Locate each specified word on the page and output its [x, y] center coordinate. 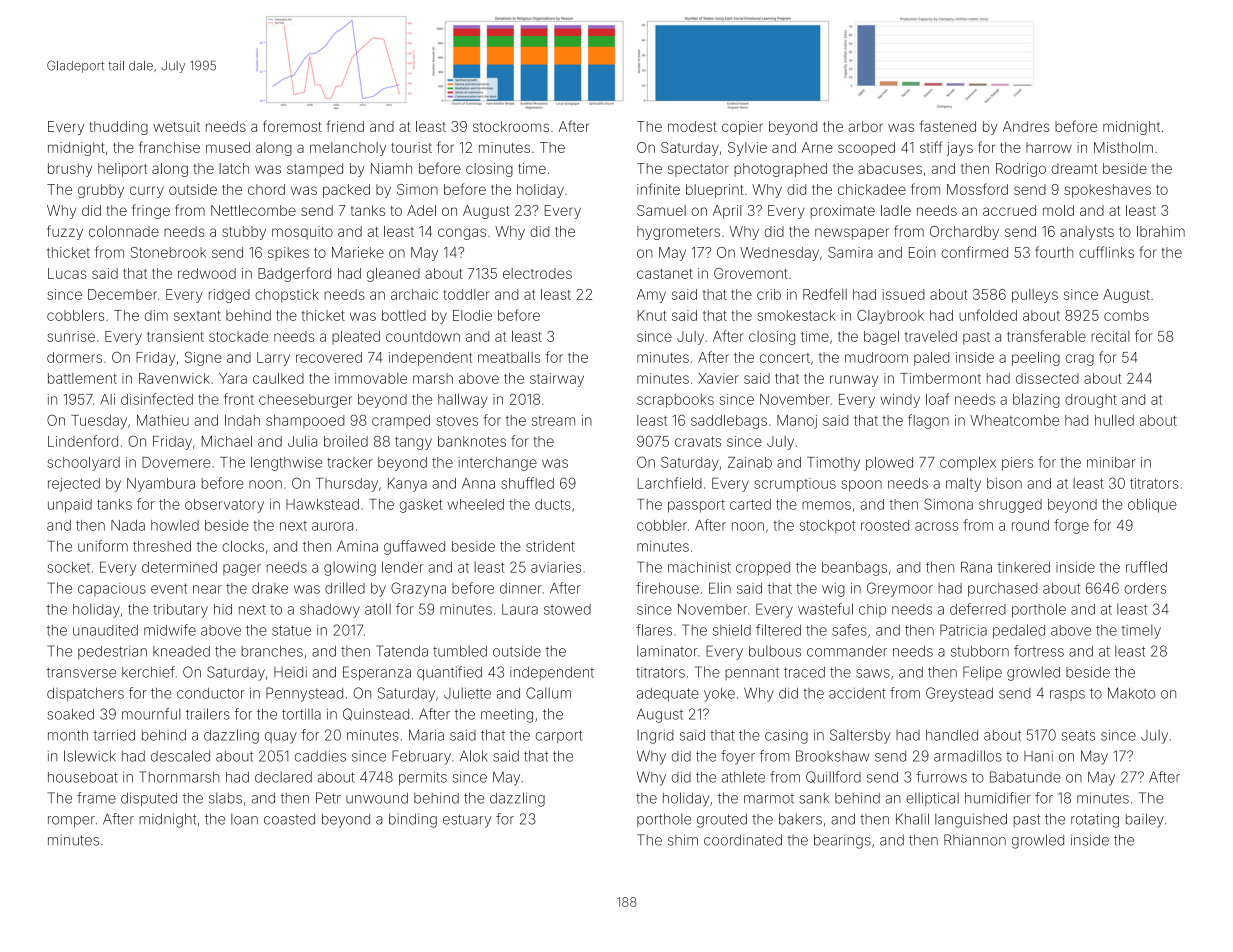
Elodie [472, 315]
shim [683, 840]
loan [244, 819]
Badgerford [294, 274]
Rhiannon [975, 840]
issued [903, 294]
